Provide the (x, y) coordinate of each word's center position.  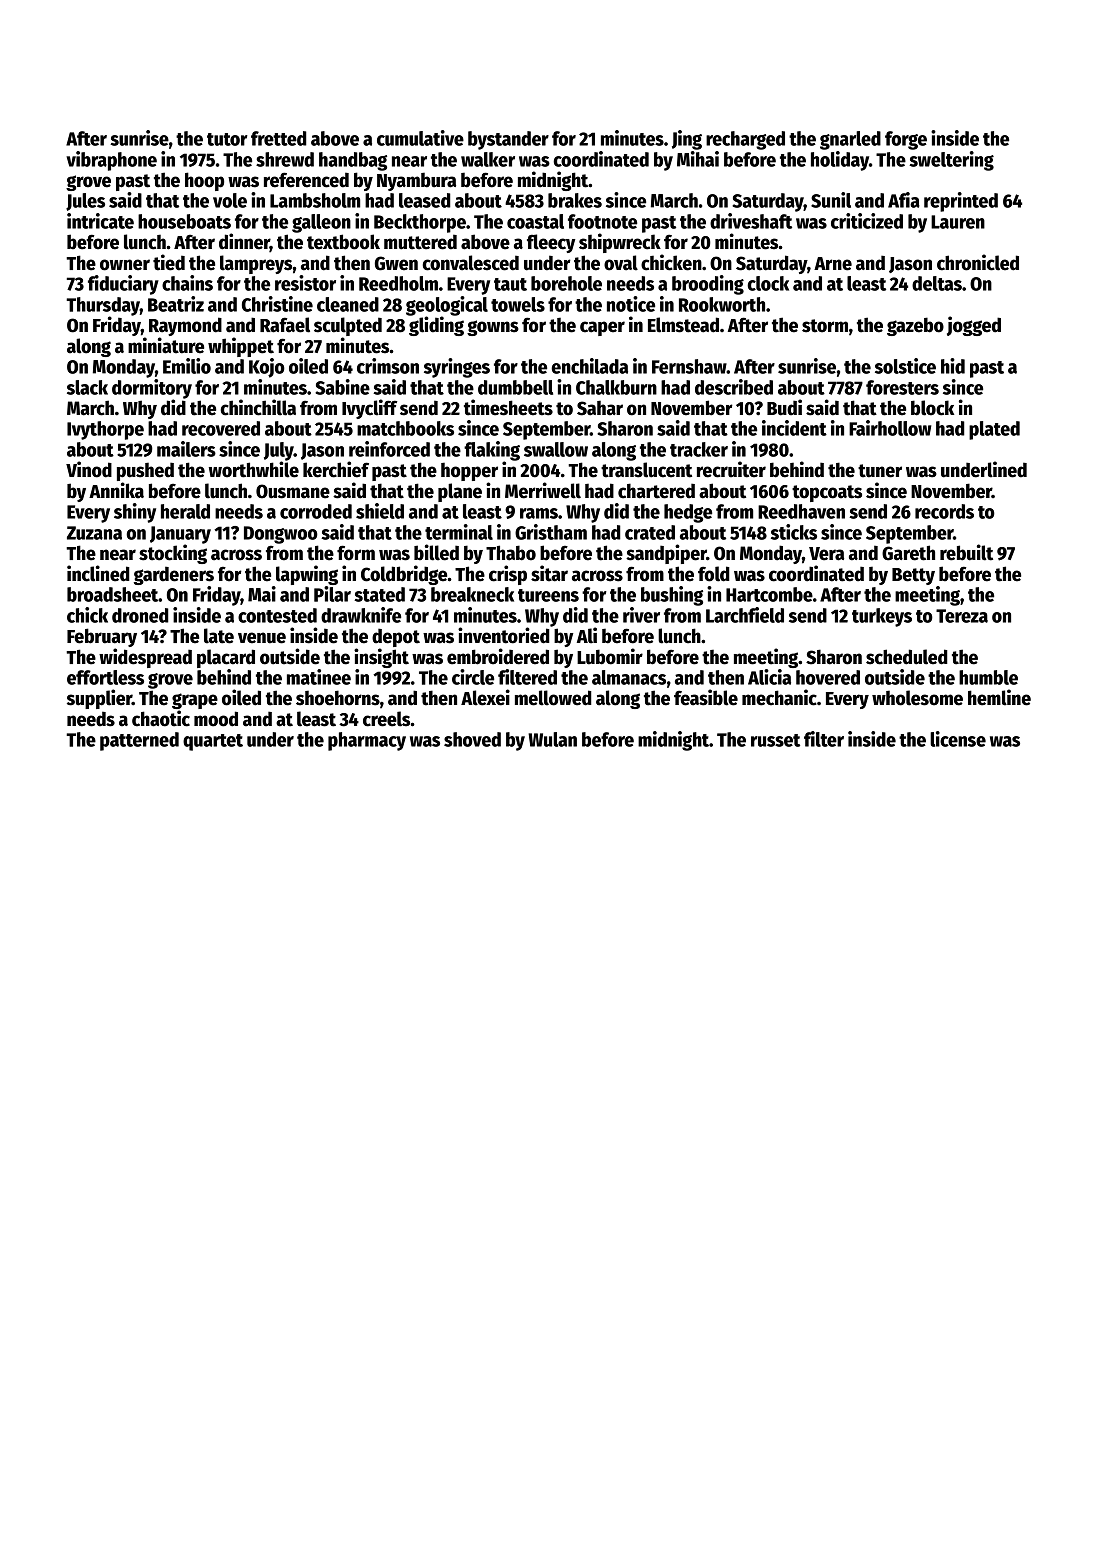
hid (953, 366)
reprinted (961, 202)
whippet (241, 347)
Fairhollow (890, 428)
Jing (687, 140)
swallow (556, 449)
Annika (116, 490)
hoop (204, 181)
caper (602, 328)
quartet (213, 742)
